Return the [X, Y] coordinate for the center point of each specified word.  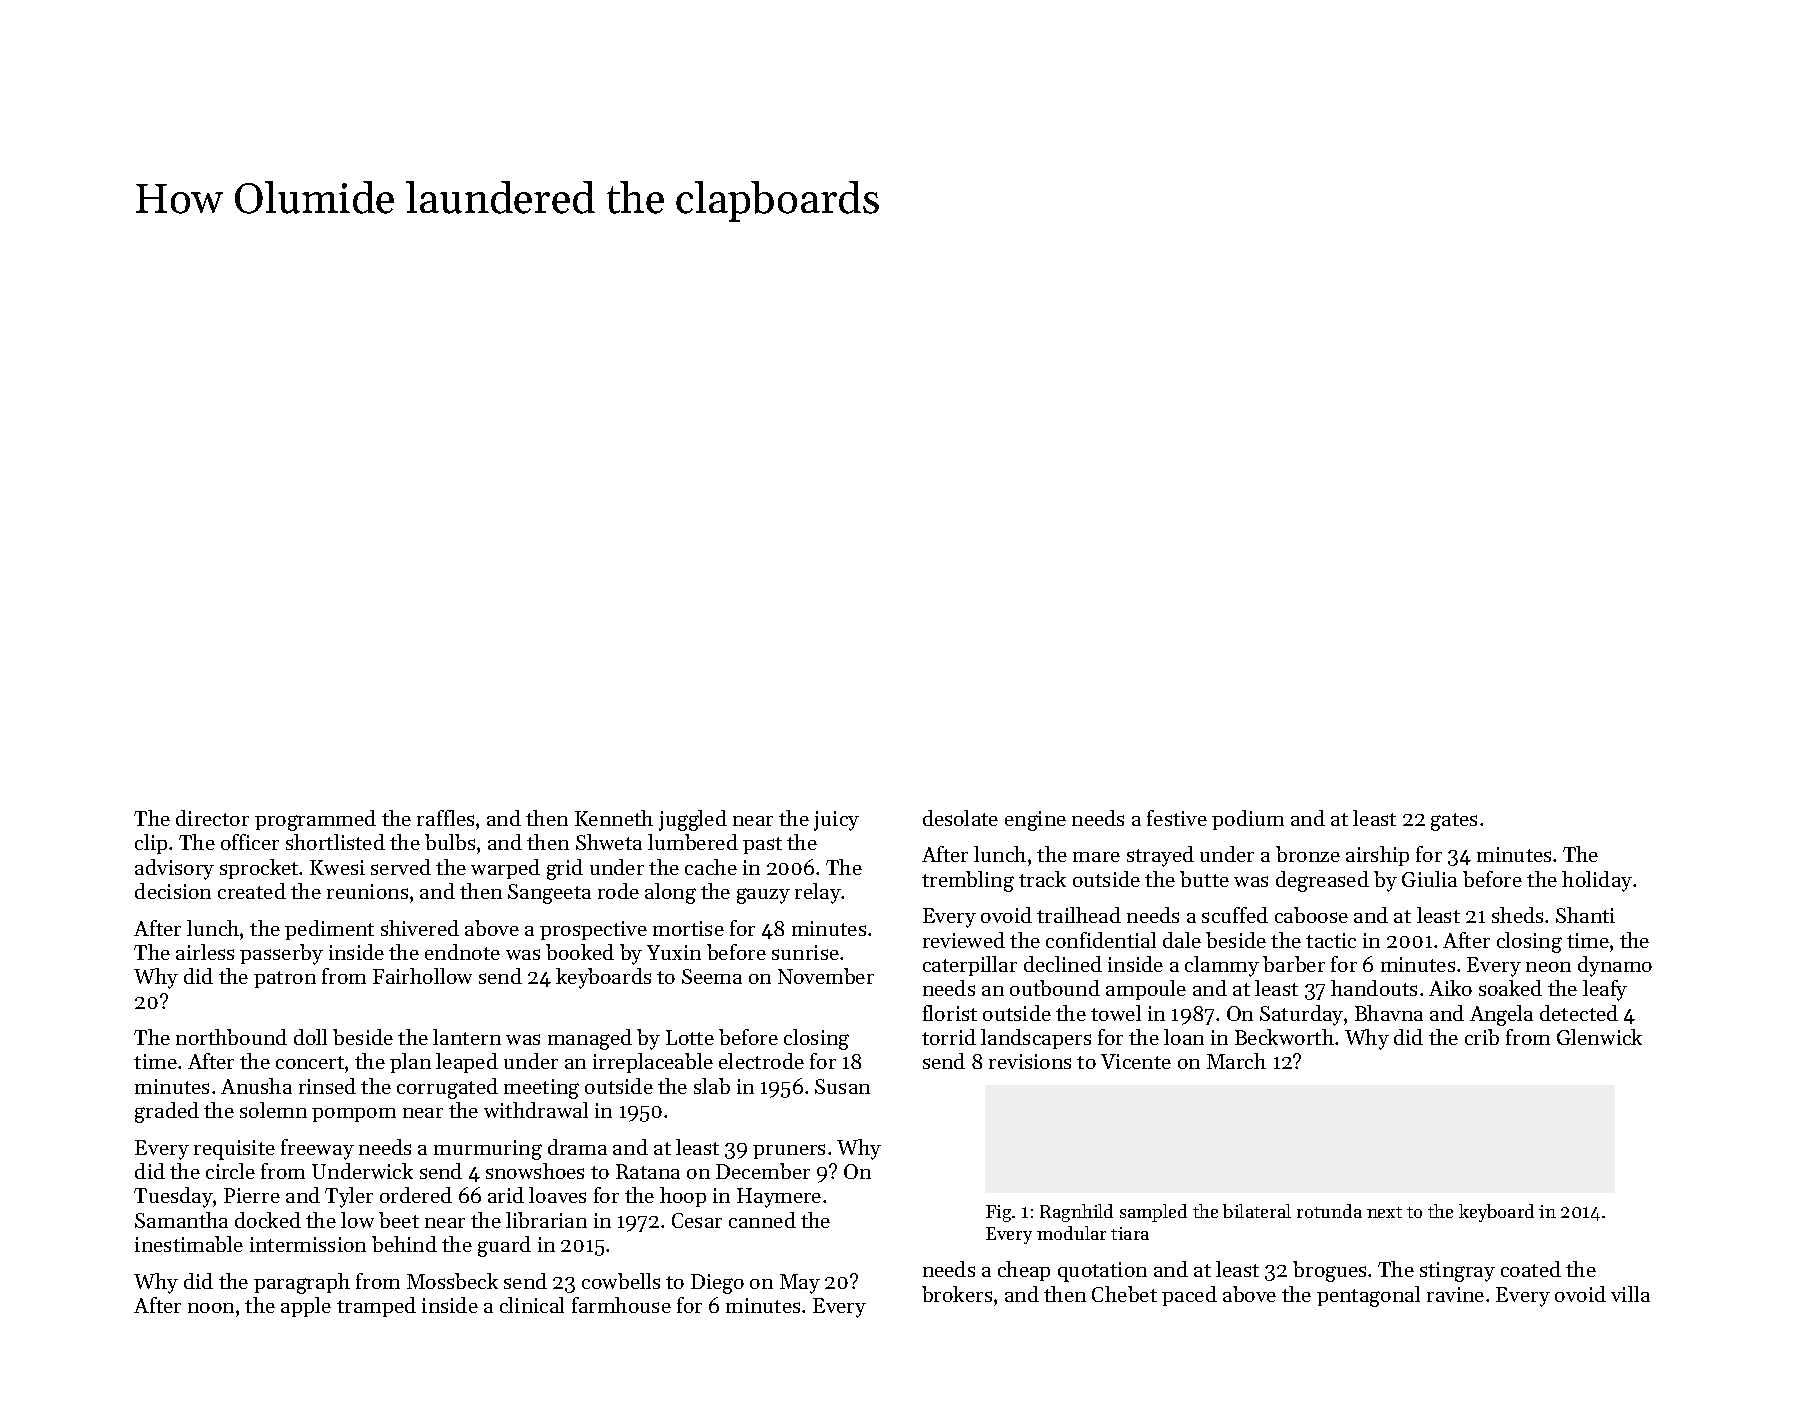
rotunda [1329, 1211]
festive [1177, 818]
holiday [1597, 881]
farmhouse [621, 1305]
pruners [789, 1151]
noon [211, 1308]
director [212, 818]
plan [410, 1063]
